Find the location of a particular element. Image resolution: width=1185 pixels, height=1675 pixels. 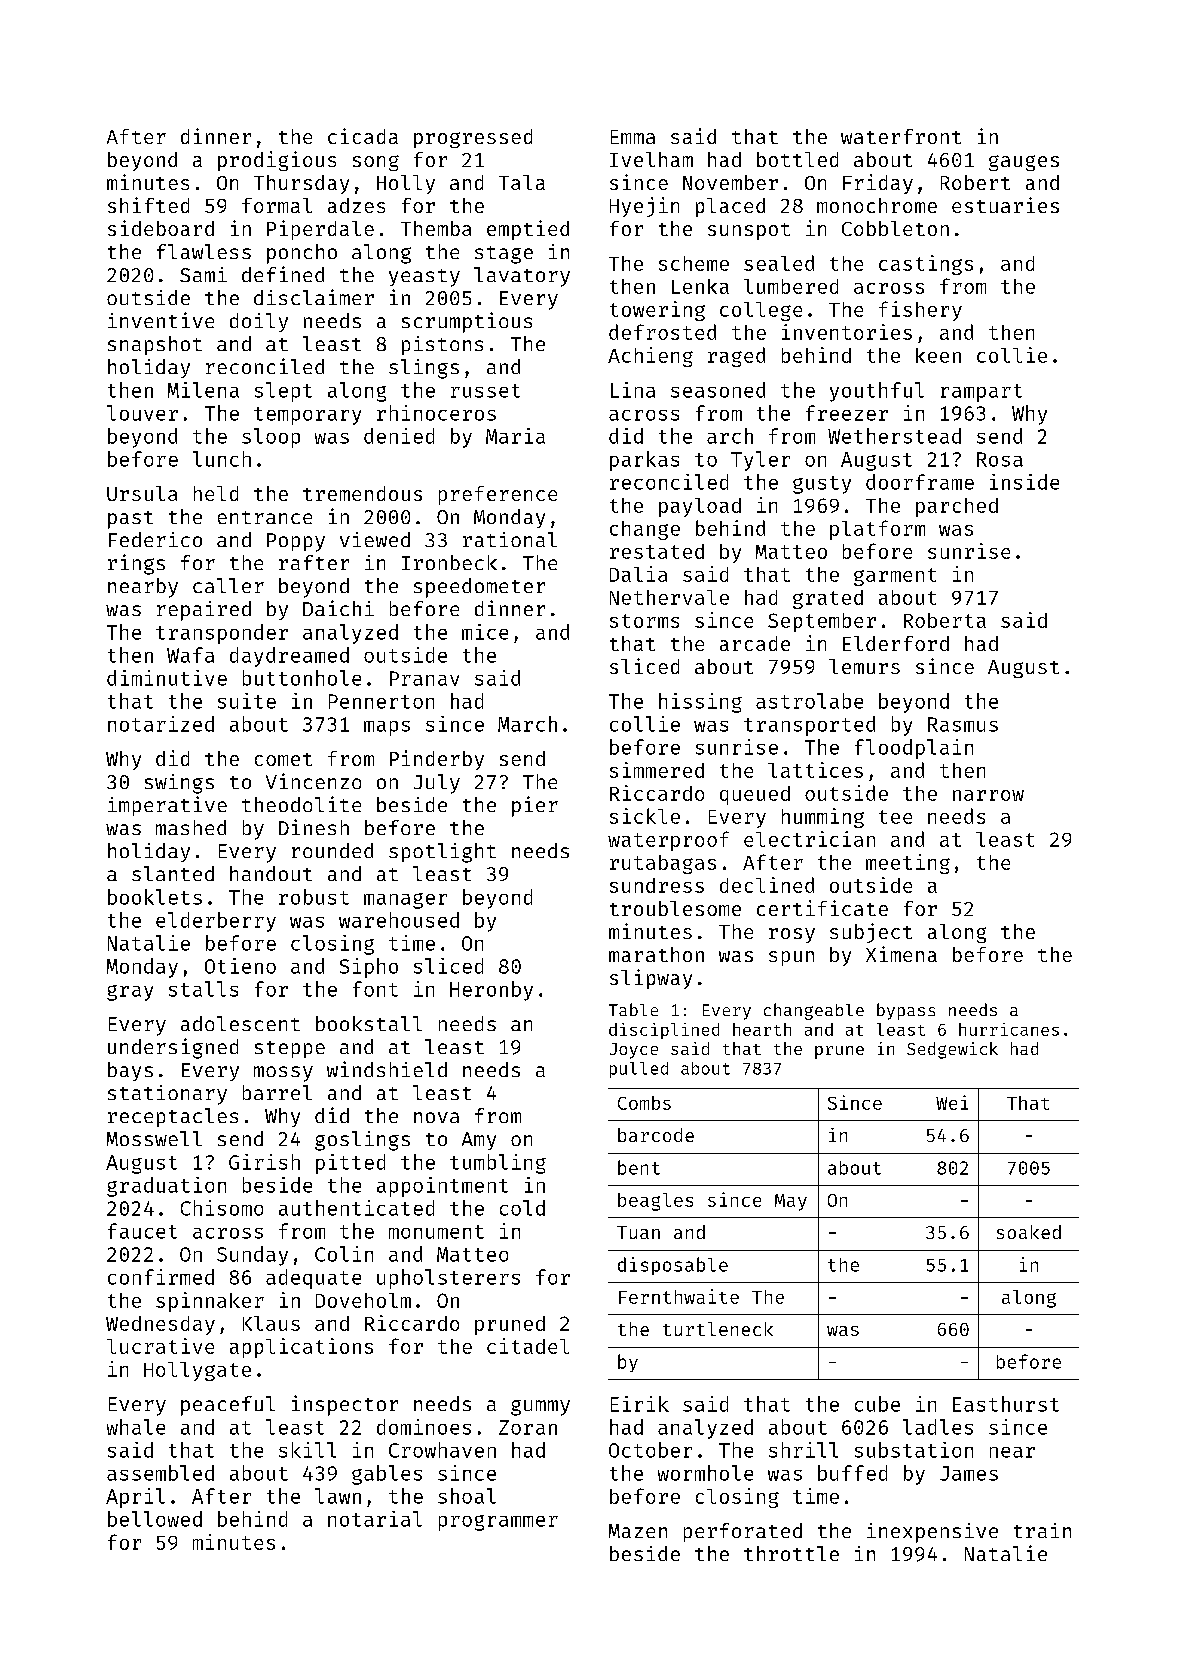

soaked is located at coordinates (1029, 1232).
